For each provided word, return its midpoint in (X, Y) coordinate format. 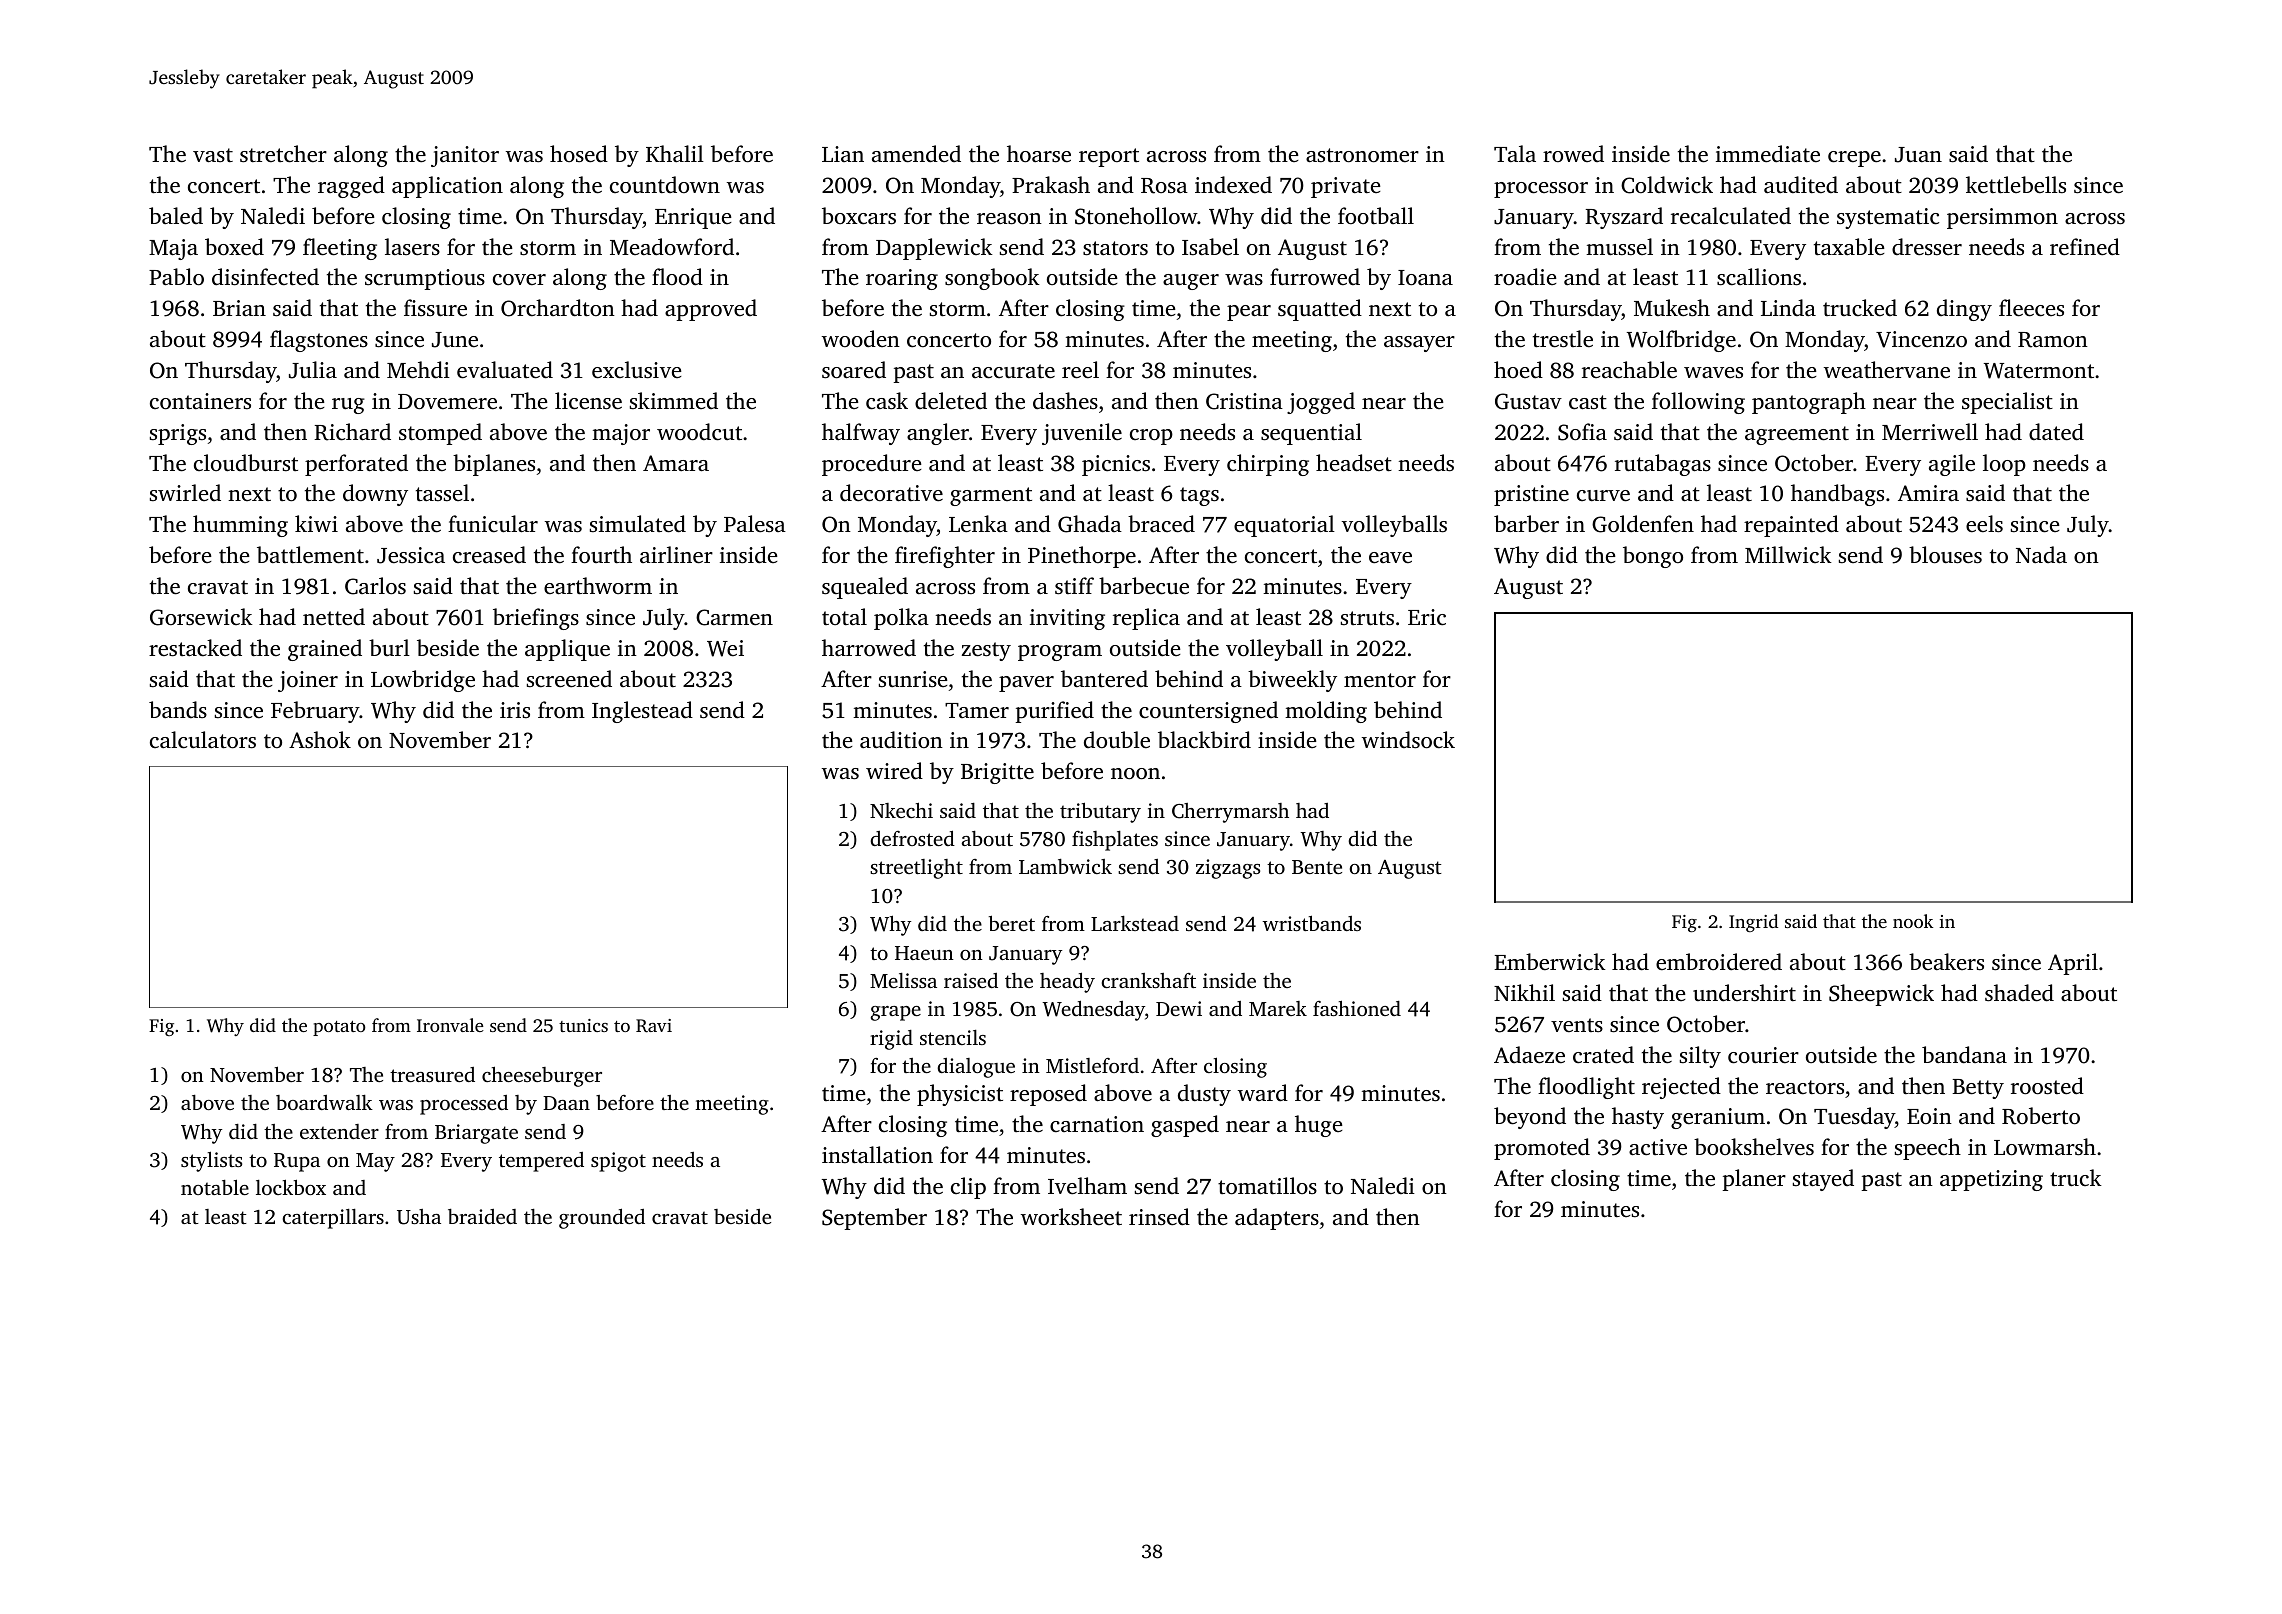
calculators (203, 740)
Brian (239, 308)
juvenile (1082, 434)
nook (1913, 921)
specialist (2007, 403)
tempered (541, 1162)
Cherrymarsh (1230, 813)
